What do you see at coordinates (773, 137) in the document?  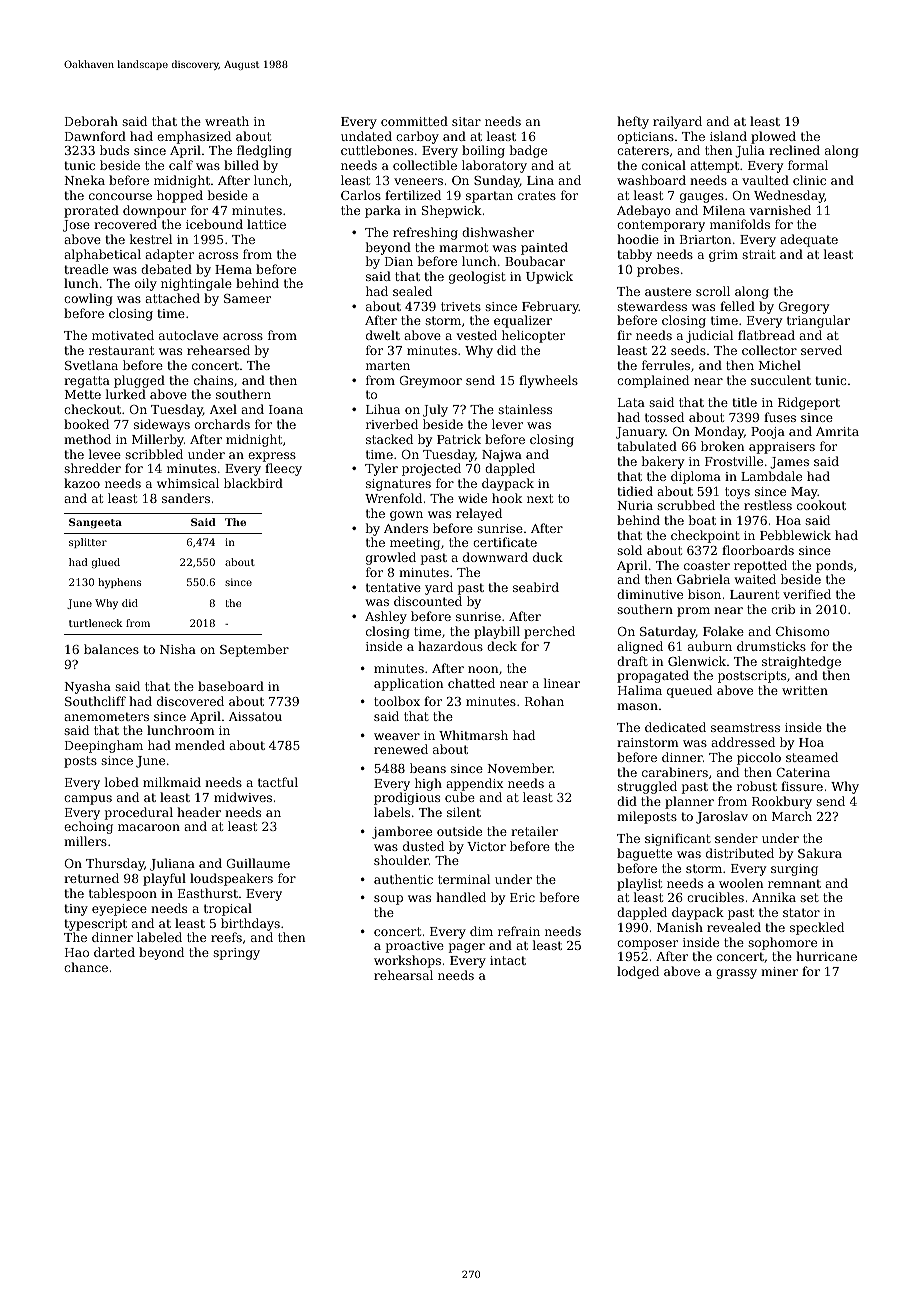 I see `plowed` at bounding box center [773, 137].
